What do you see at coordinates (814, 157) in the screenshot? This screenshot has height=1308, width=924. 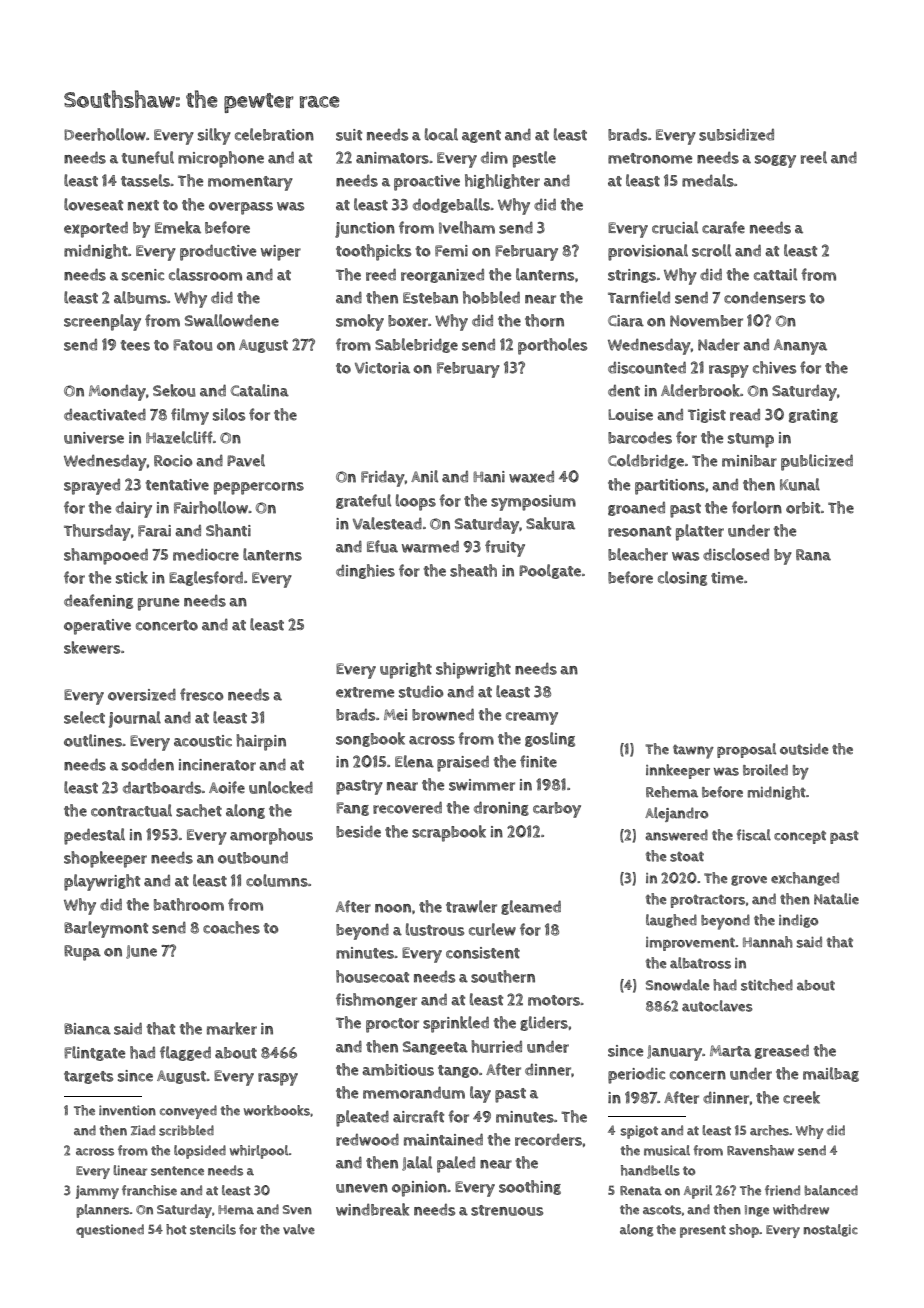 I see `reel` at bounding box center [814, 157].
